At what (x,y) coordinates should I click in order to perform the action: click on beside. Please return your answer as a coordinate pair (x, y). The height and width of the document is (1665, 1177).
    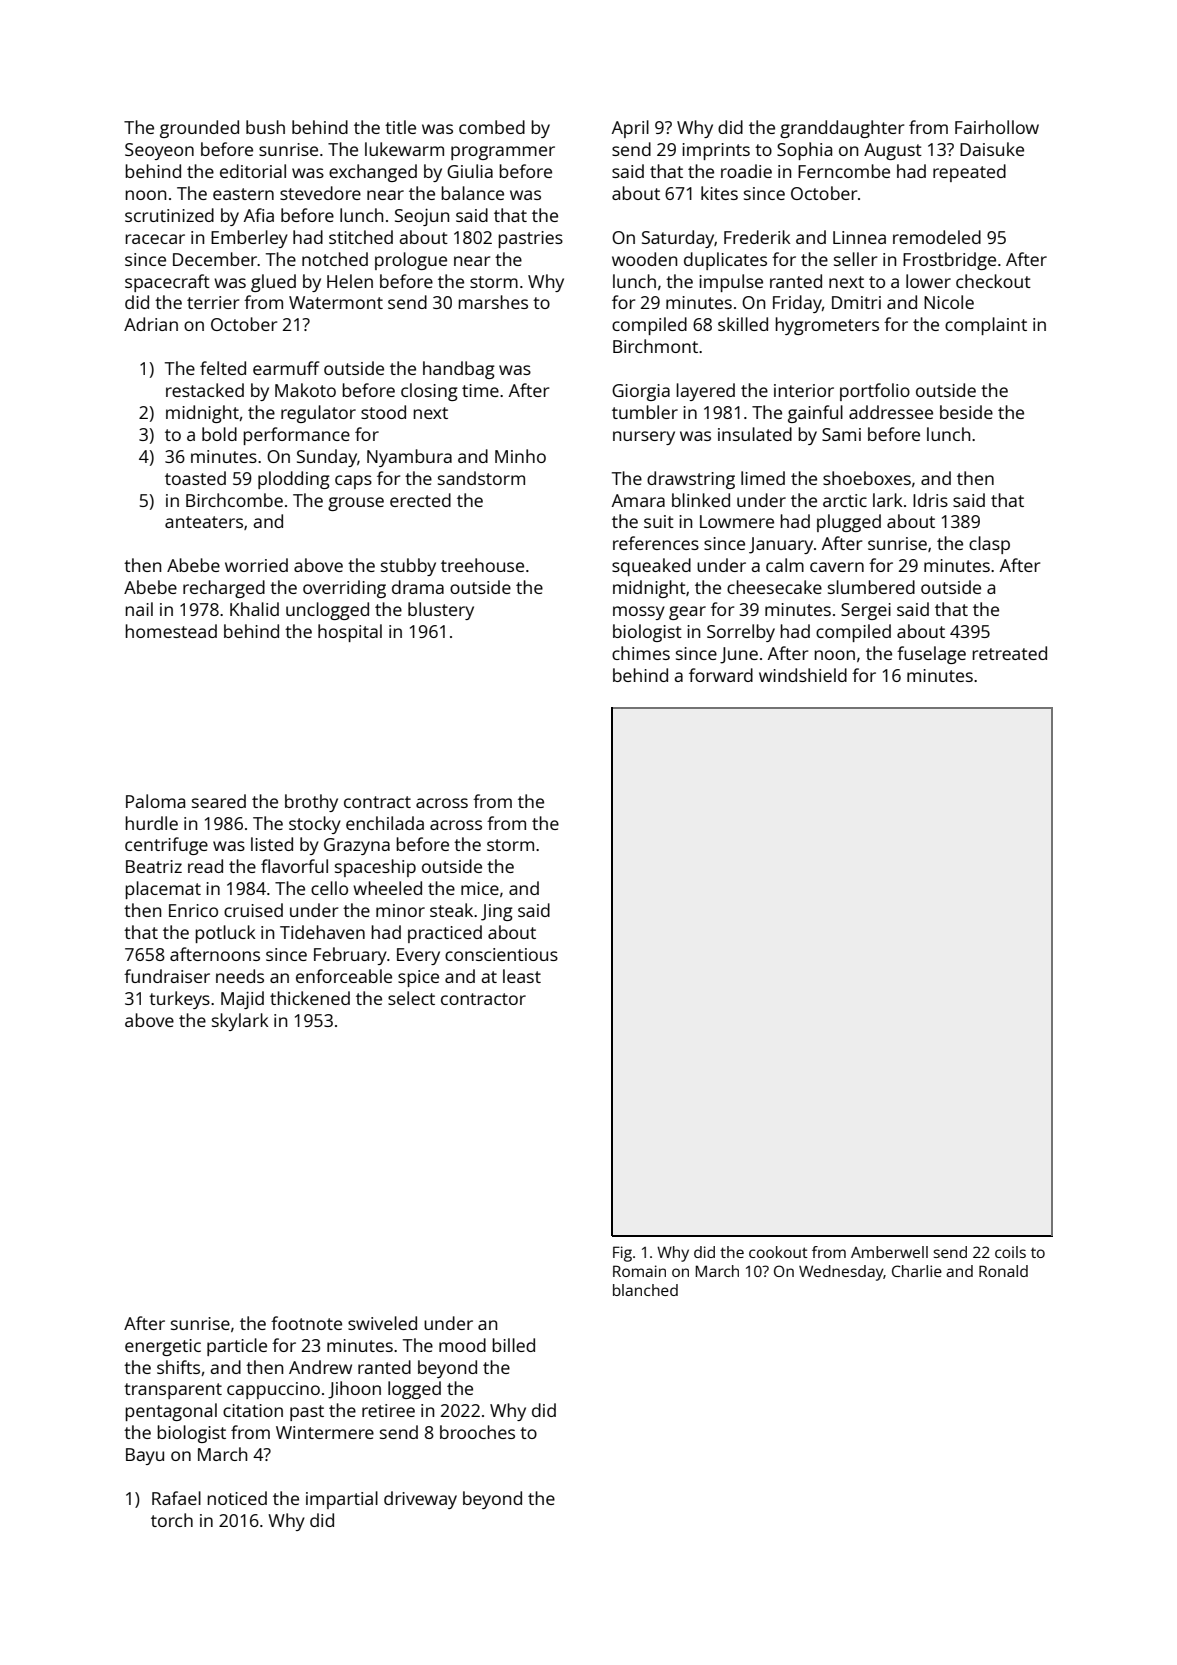
    Looking at the image, I should click on (966, 412).
